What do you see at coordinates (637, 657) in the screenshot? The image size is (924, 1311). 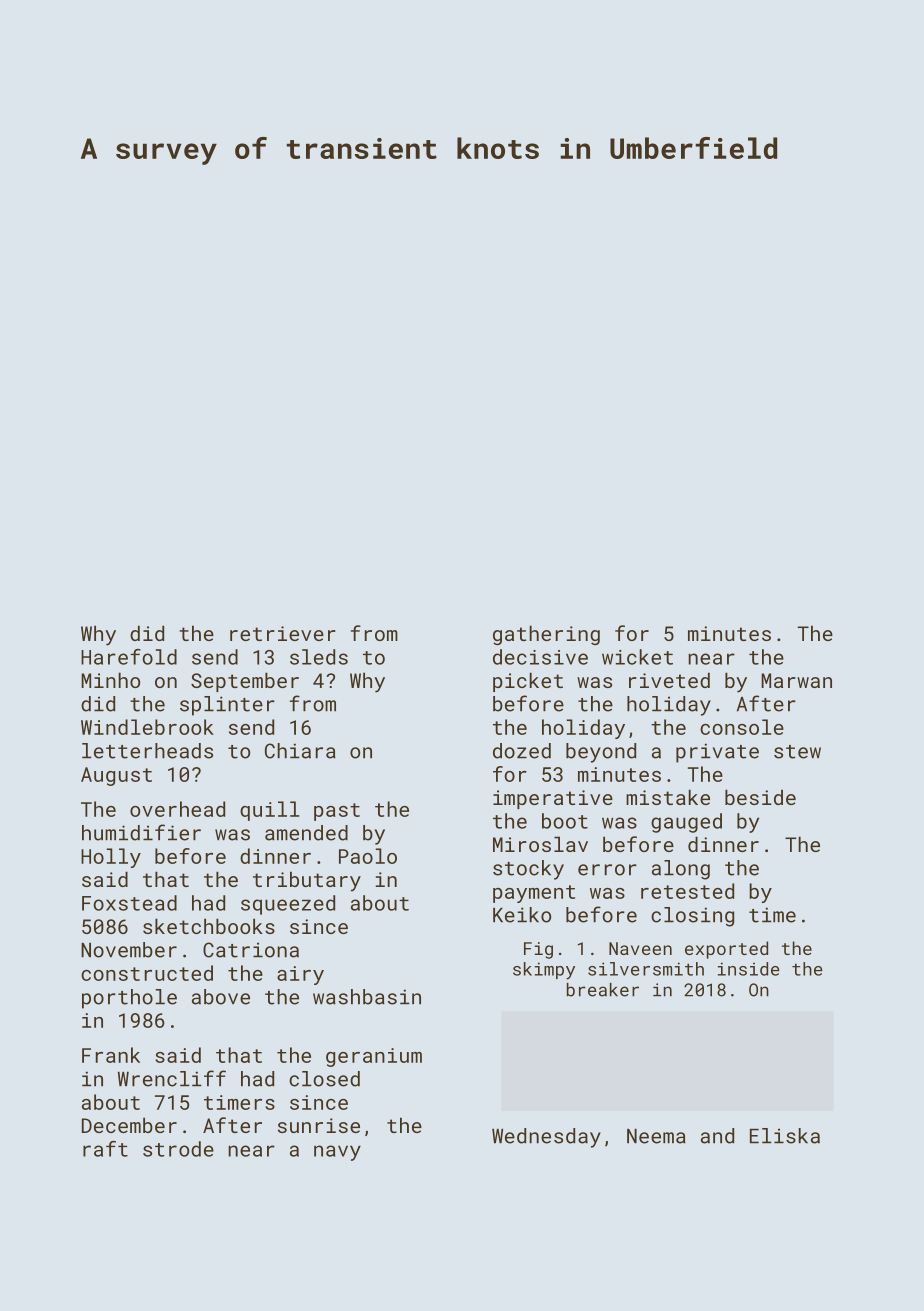 I see `wicket` at bounding box center [637, 657].
